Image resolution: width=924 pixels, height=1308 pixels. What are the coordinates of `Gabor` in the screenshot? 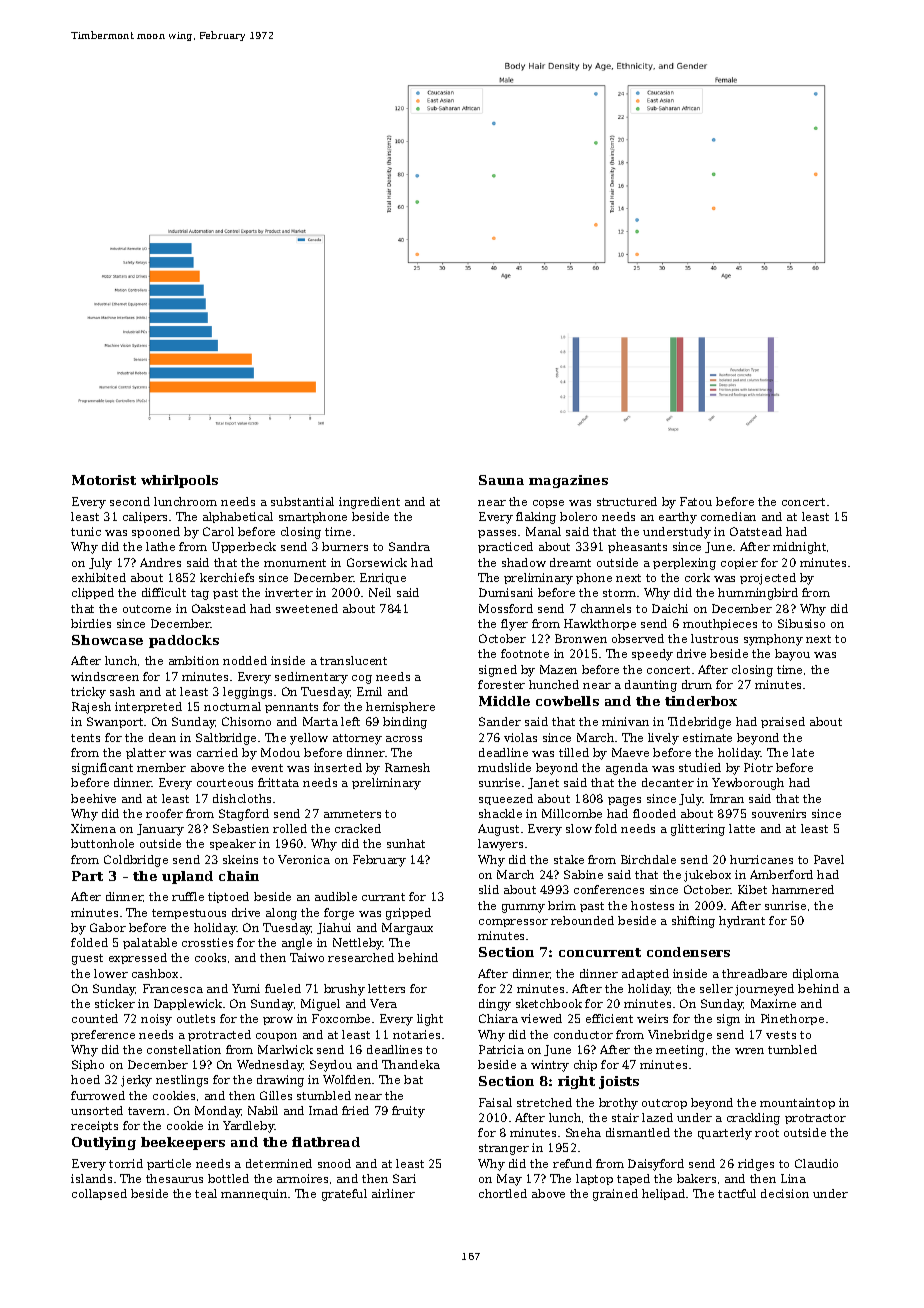 It's located at (108, 927).
